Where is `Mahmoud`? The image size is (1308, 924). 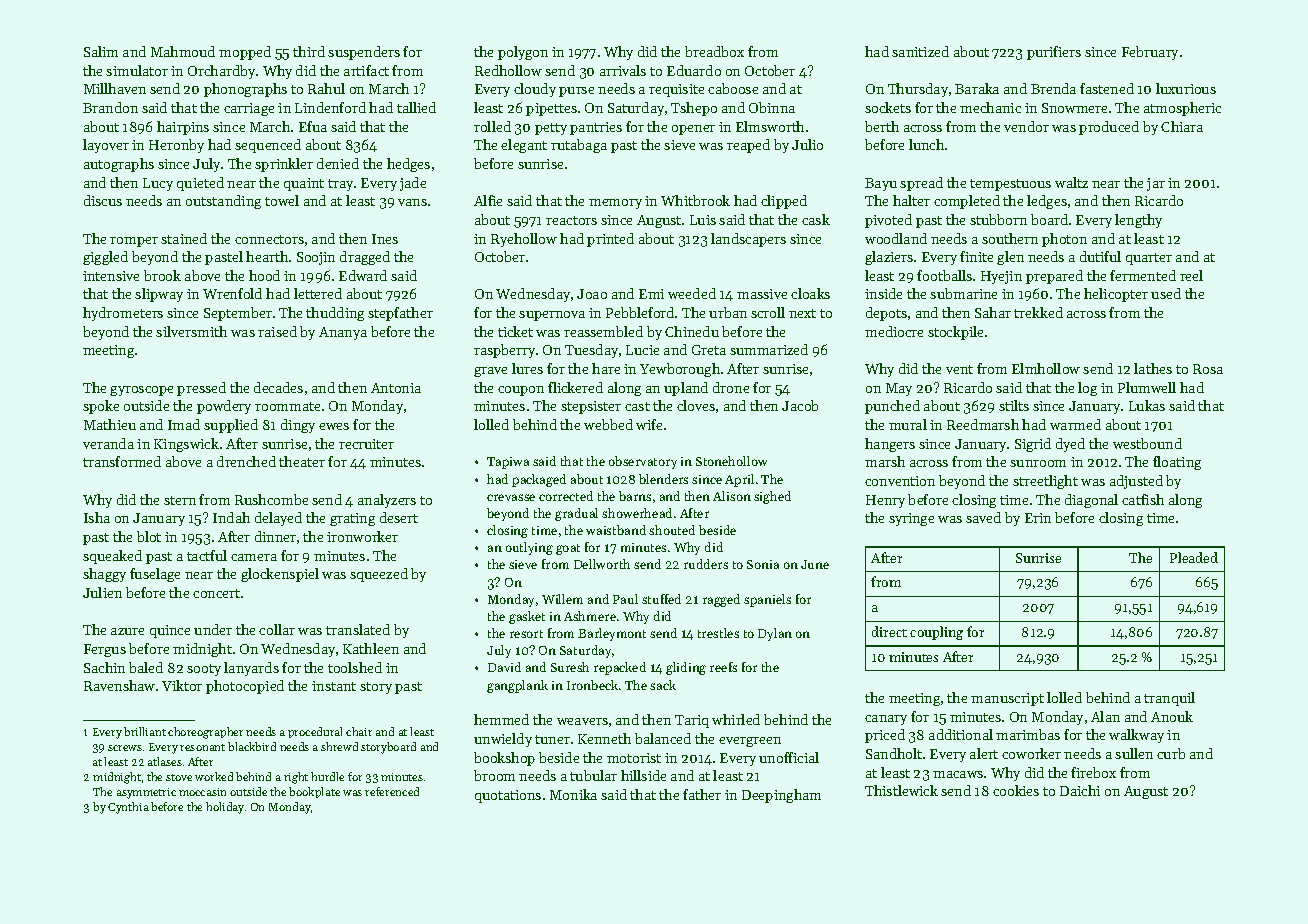
Mahmoud is located at coordinates (183, 51).
